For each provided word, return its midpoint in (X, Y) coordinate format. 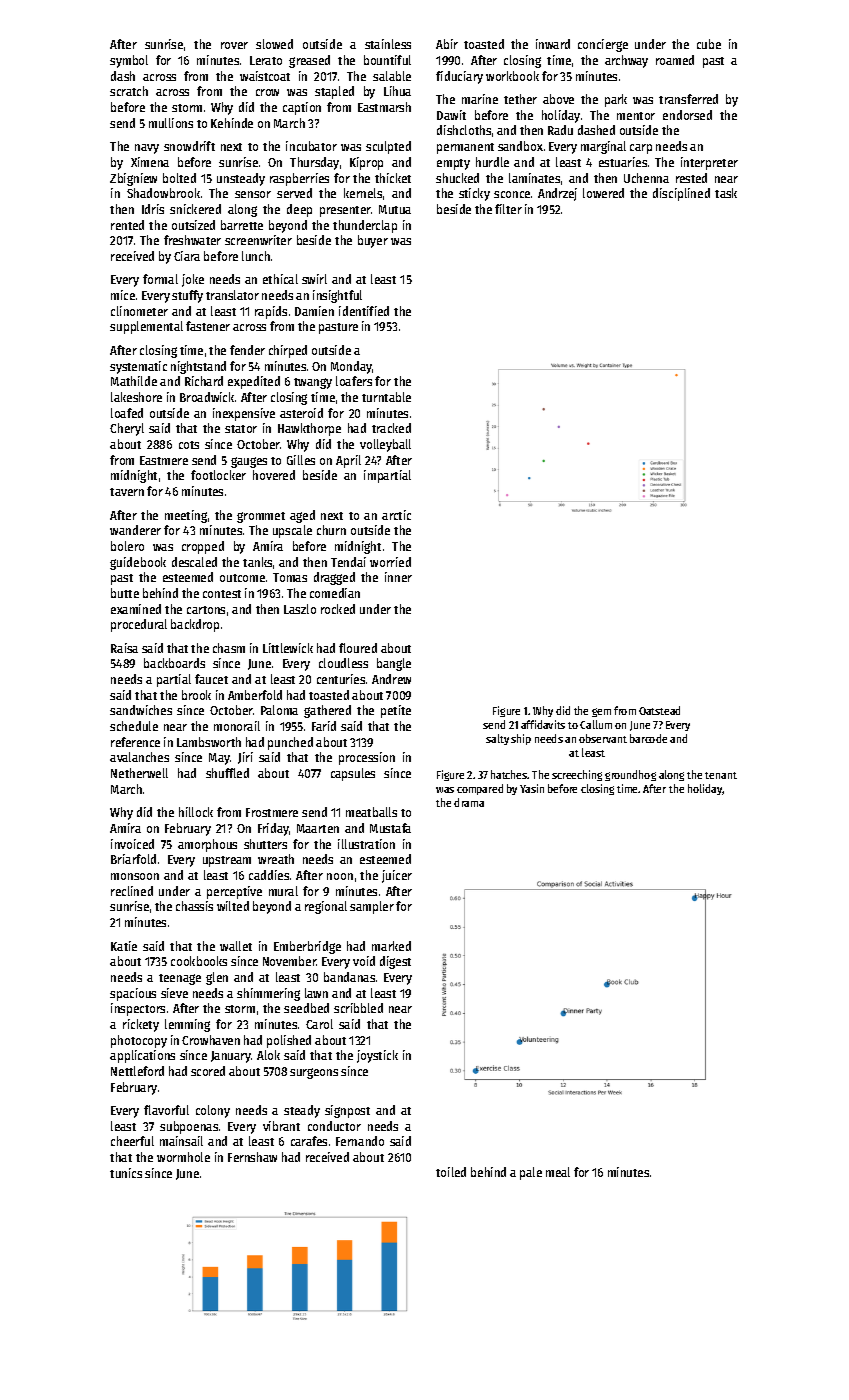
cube (709, 44)
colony (213, 1111)
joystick (377, 1056)
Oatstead (659, 710)
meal (558, 1172)
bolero (127, 546)
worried (390, 562)
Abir (447, 44)
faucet (211, 679)
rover (234, 45)
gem (601, 712)
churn (331, 530)
